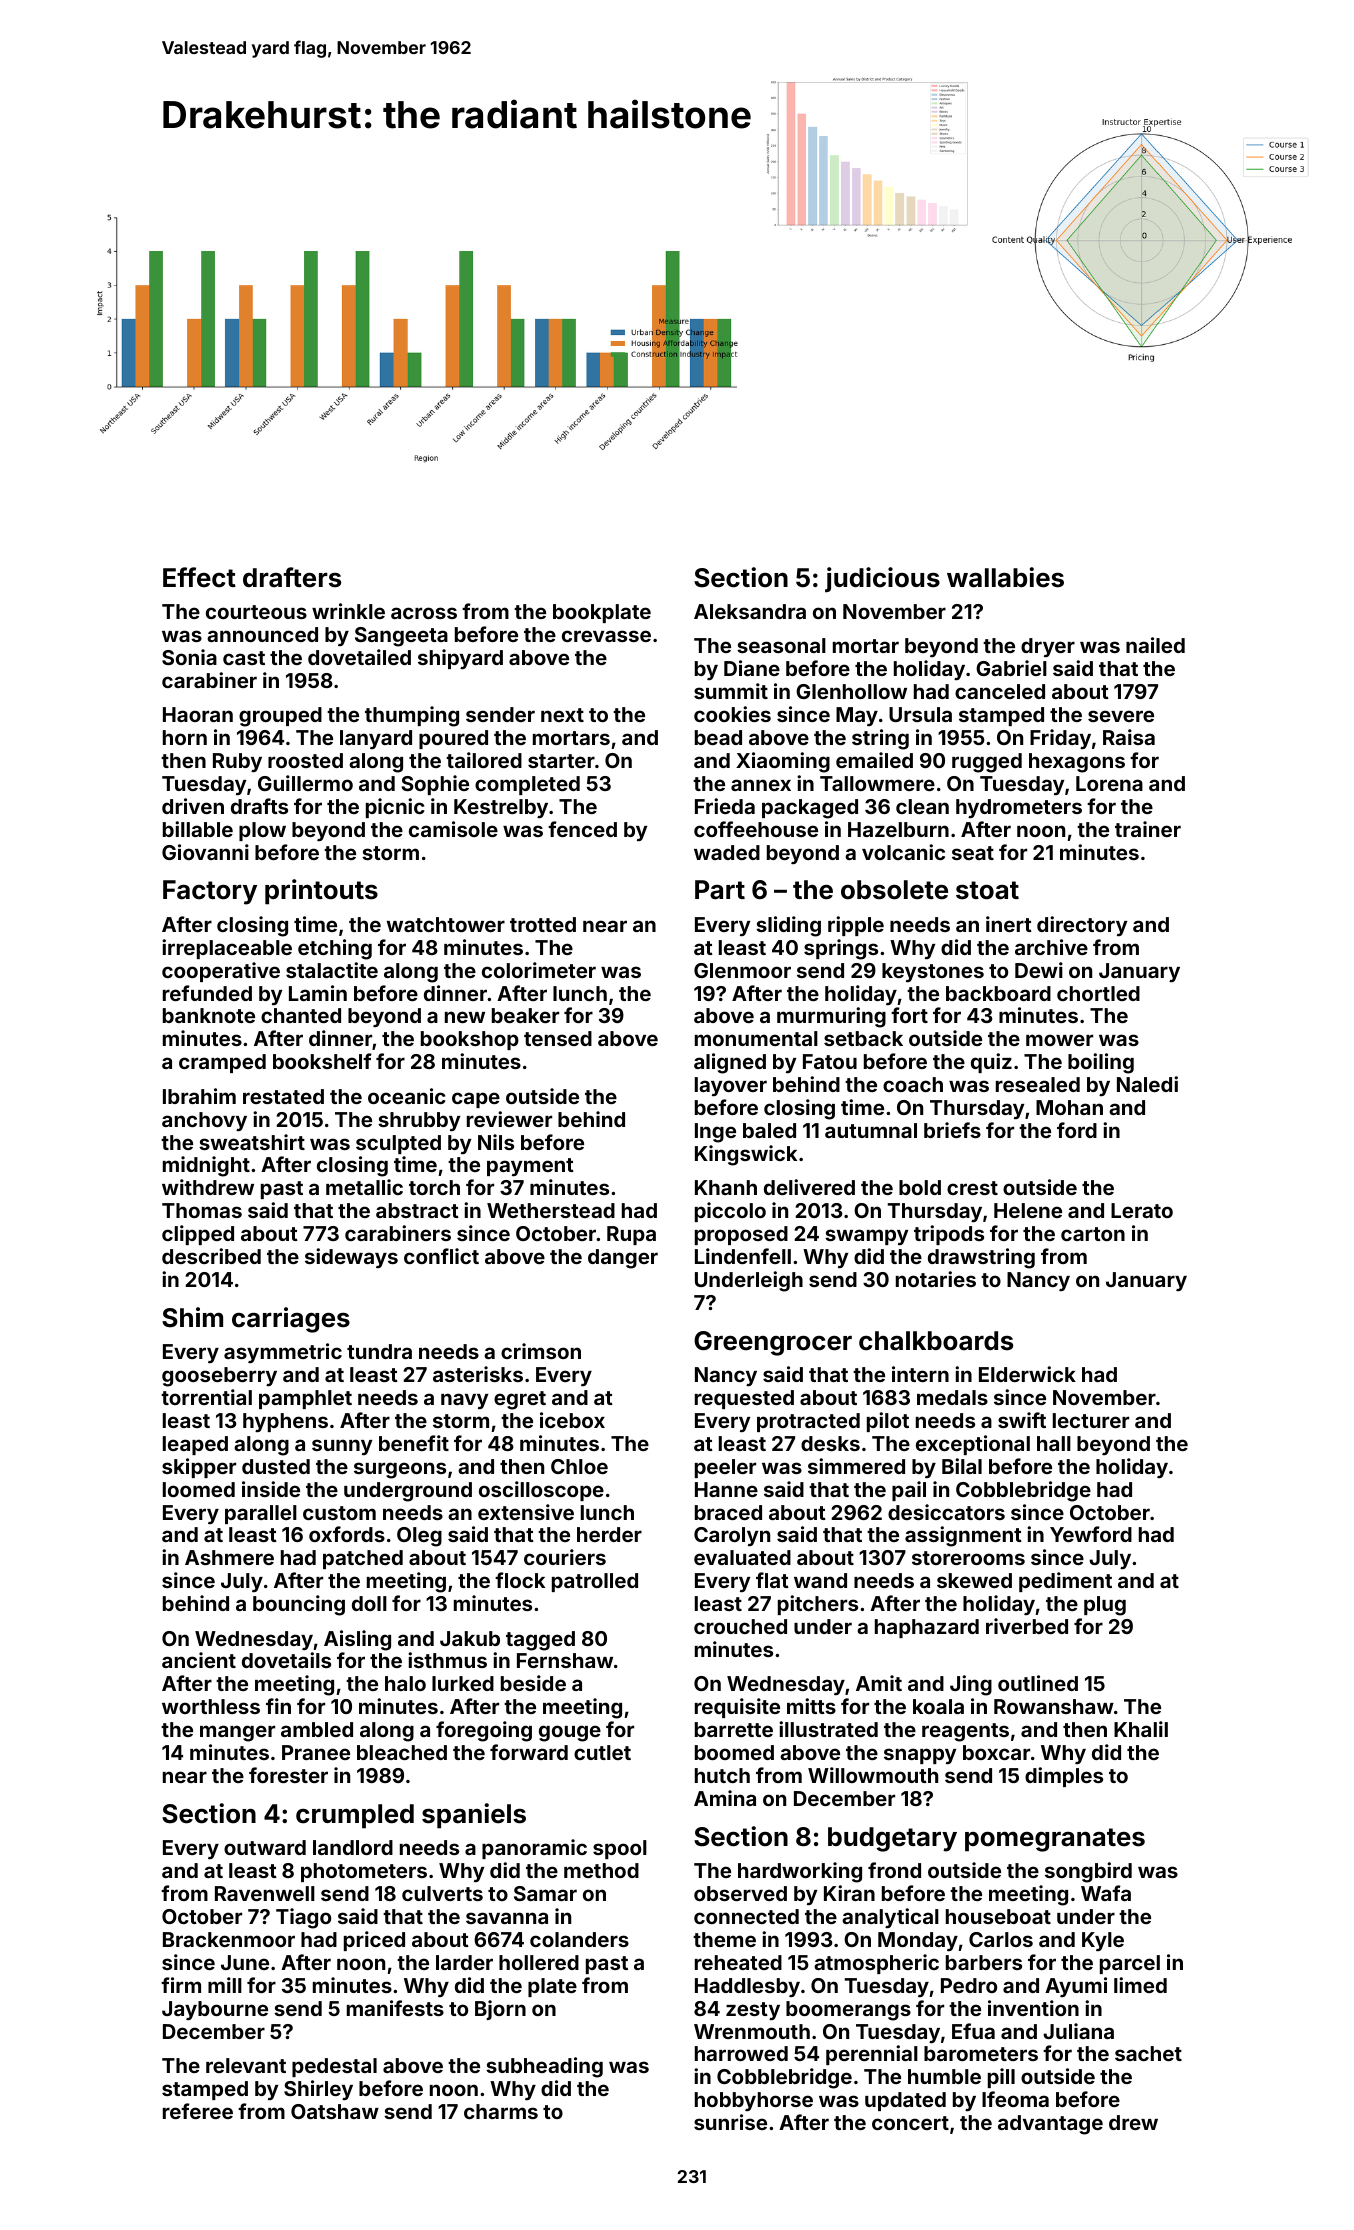 Image resolution: width=1354 pixels, height=2230 pixels. What do you see at coordinates (303, 1918) in the document?
I see `Tiago` at bounding box center [303, 1918].
